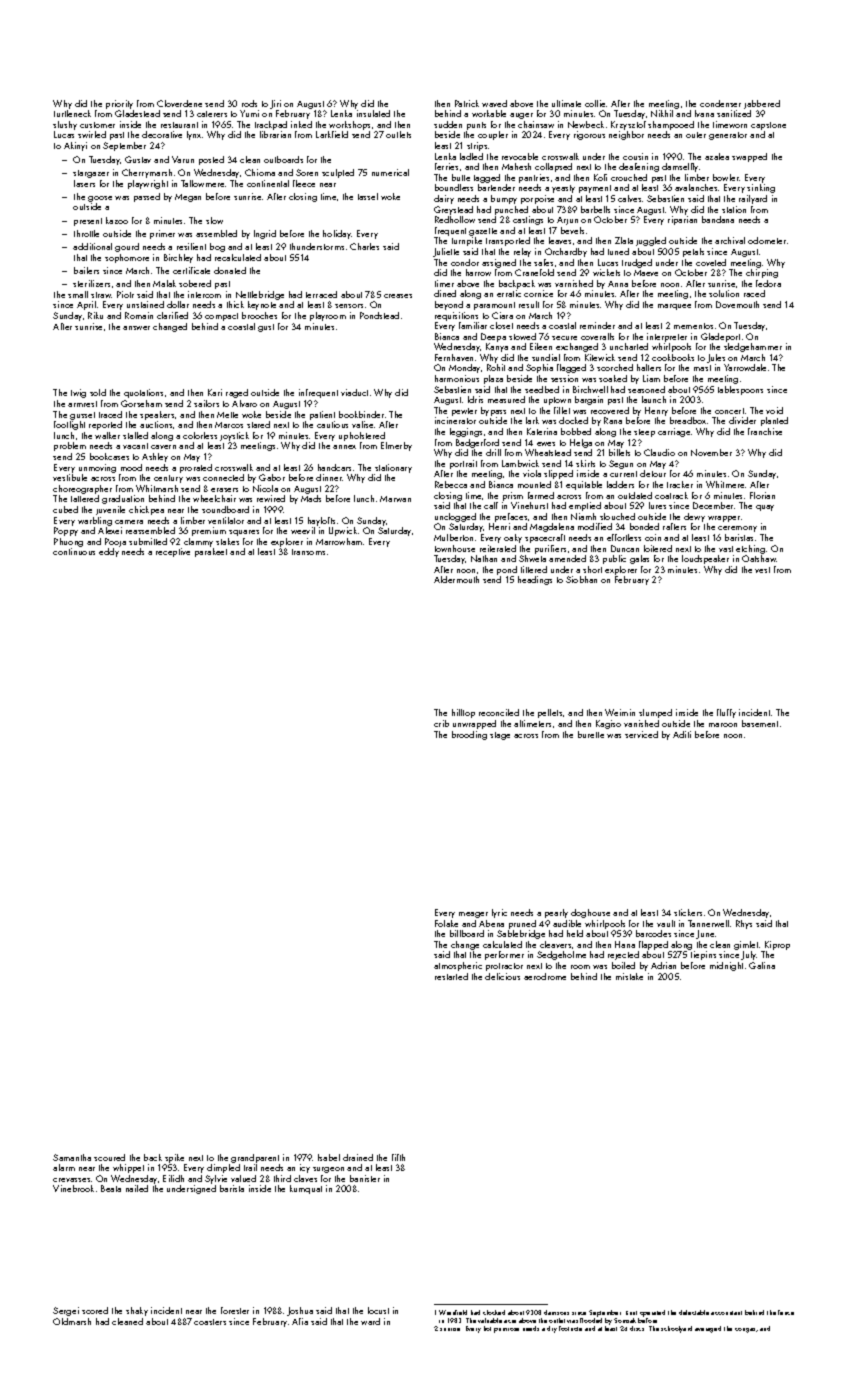 This screenshot has height=1400, width=849. What do you see at coordinates (128, 1168) in the screenshot?
I see `whippet` at bounding box center [128, 1168].
